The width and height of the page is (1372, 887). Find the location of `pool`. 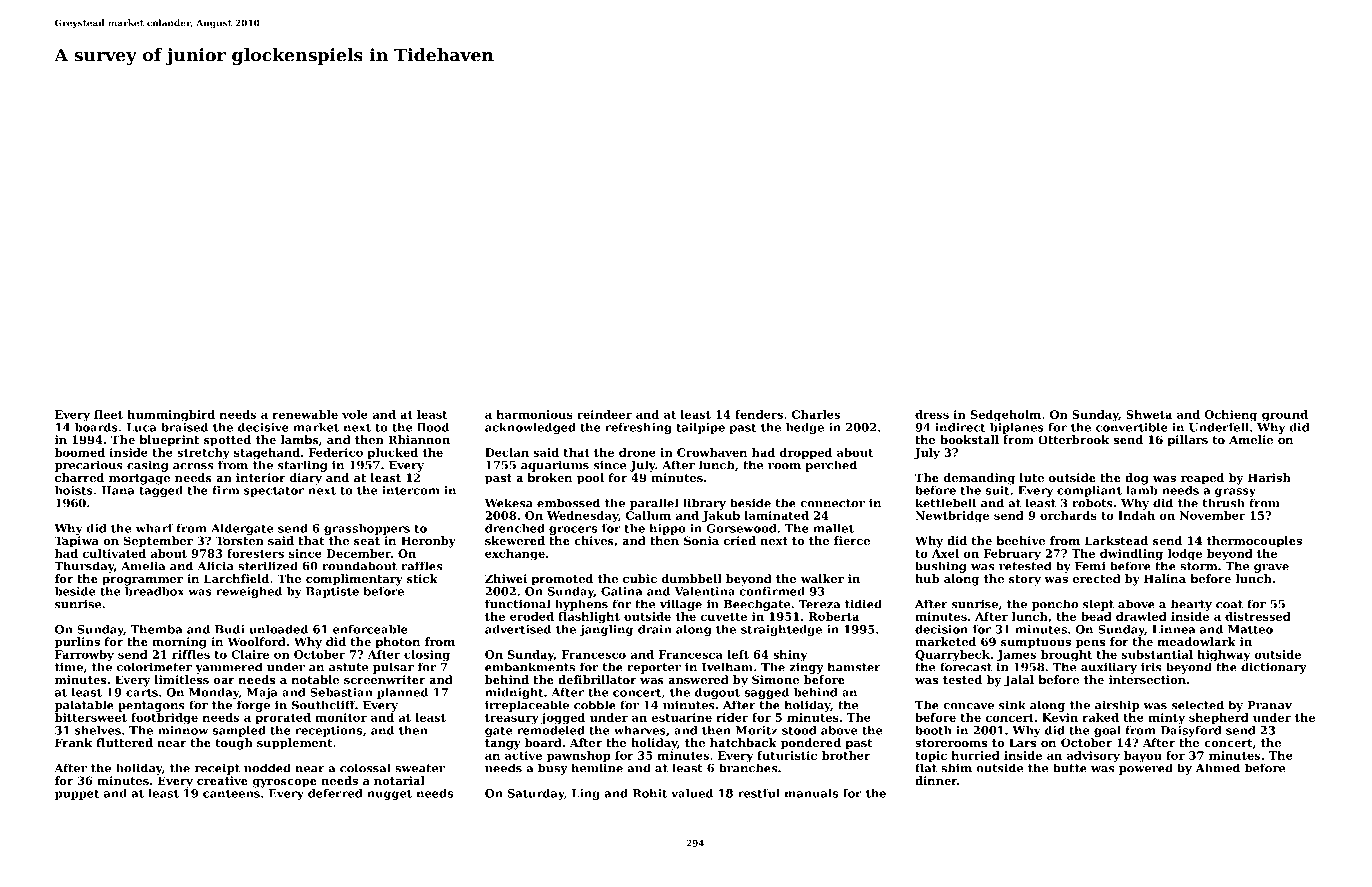

pool is located at coordinates (590, 479).
